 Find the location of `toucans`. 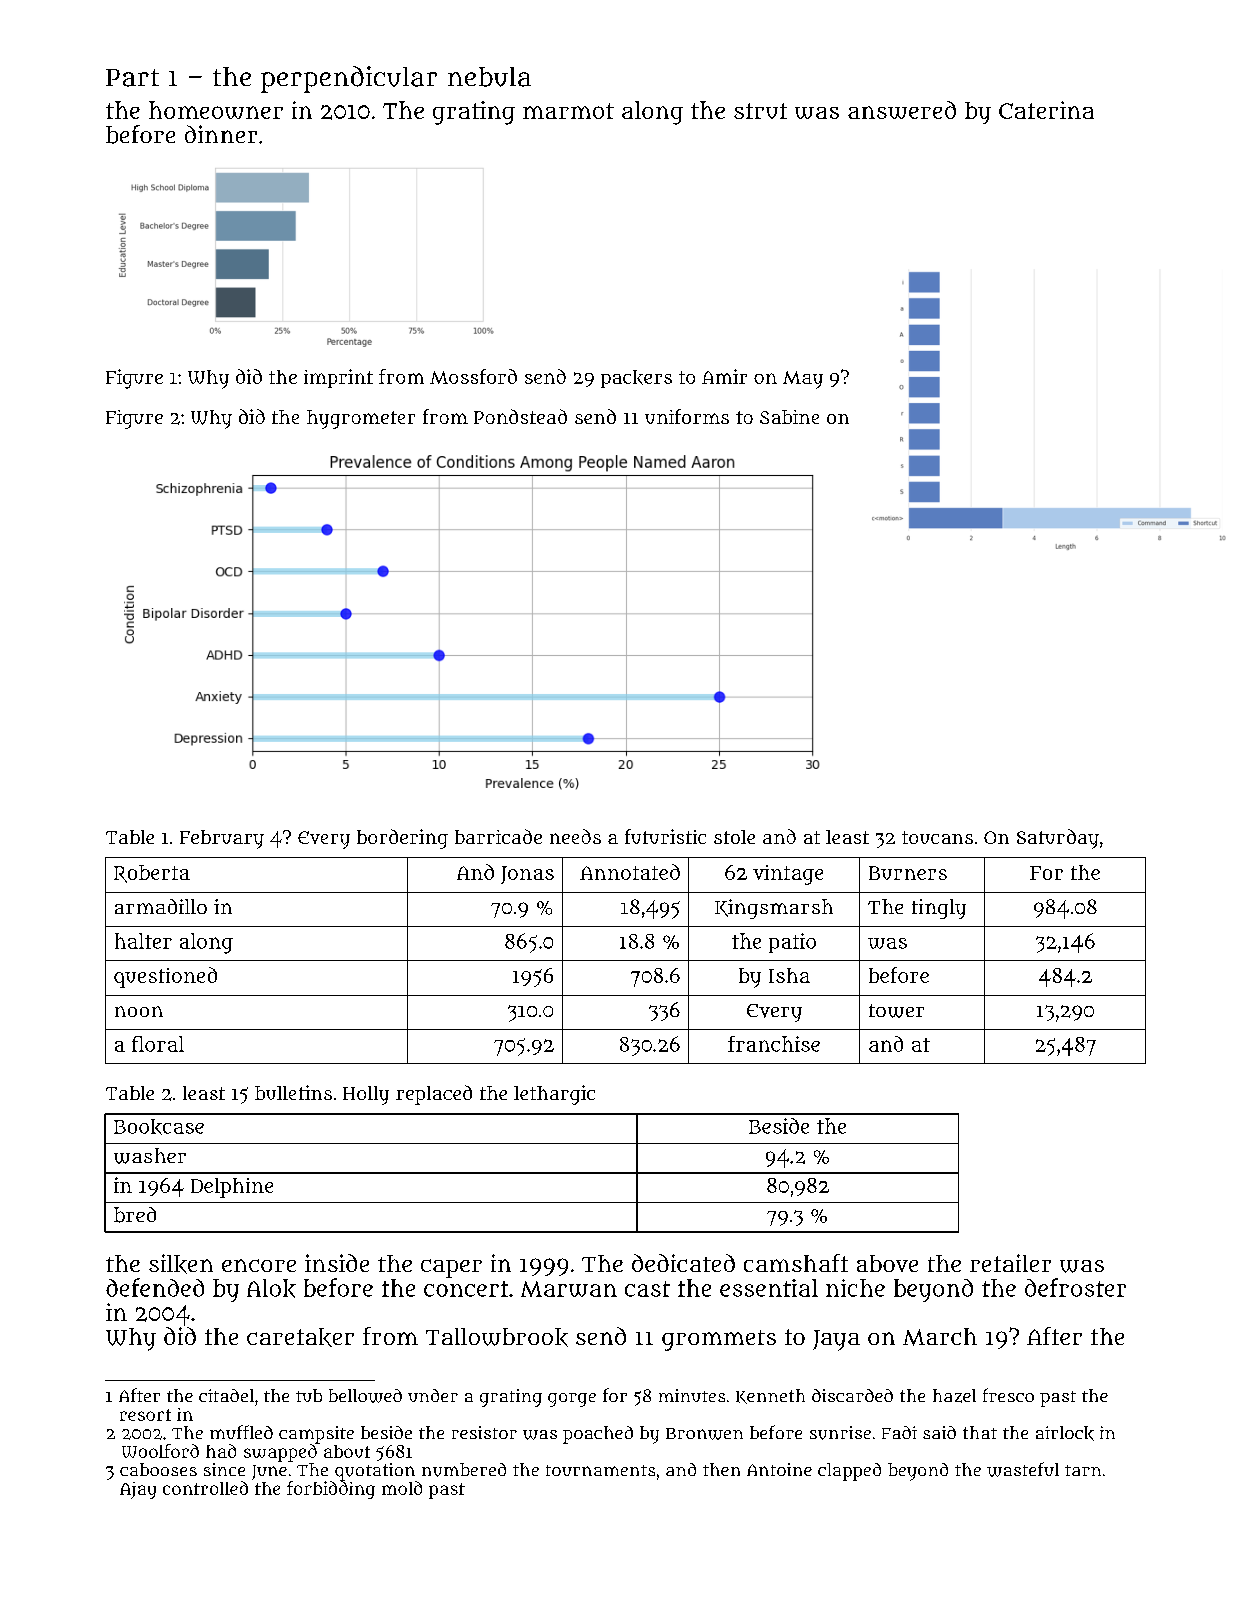

toucans is located at coordinates (937, 837).
